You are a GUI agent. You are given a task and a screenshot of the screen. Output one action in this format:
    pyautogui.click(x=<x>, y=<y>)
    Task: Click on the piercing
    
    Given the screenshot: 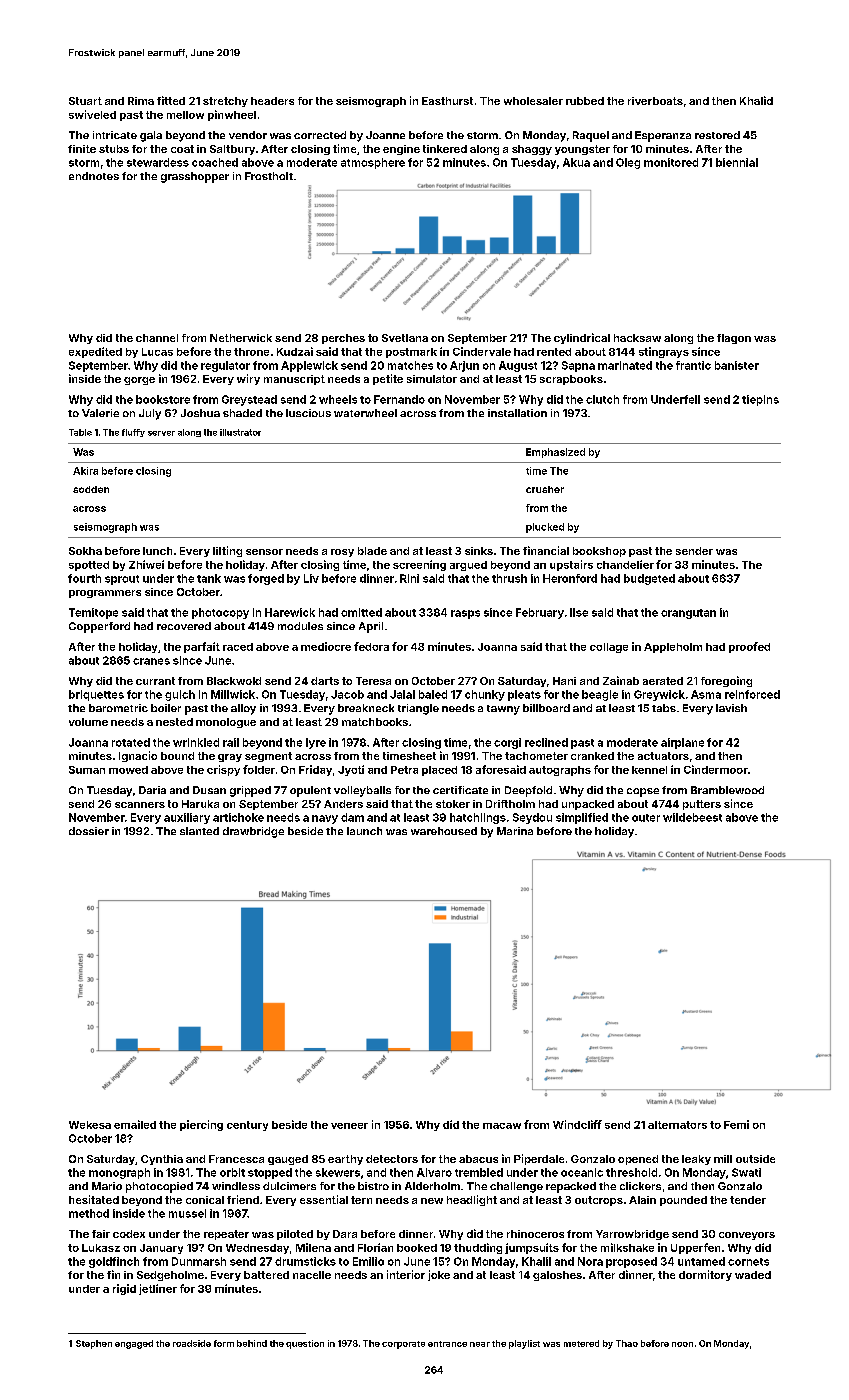 What is the action you would take?
    pyautogui.click(x=201, y=1125)
